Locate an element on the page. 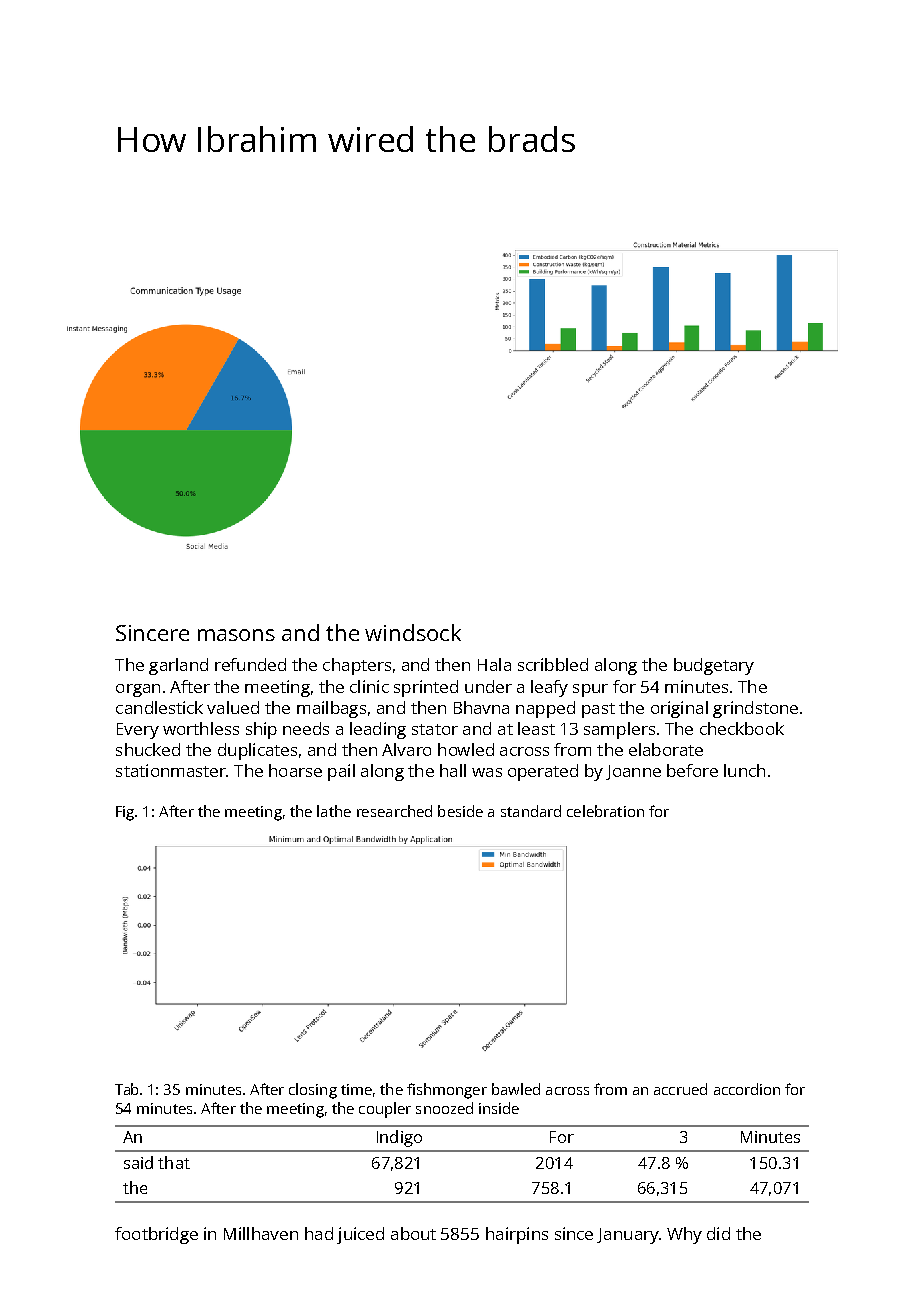 The image size is (924, 1308). inside is located at coordinates (499, 1108).
